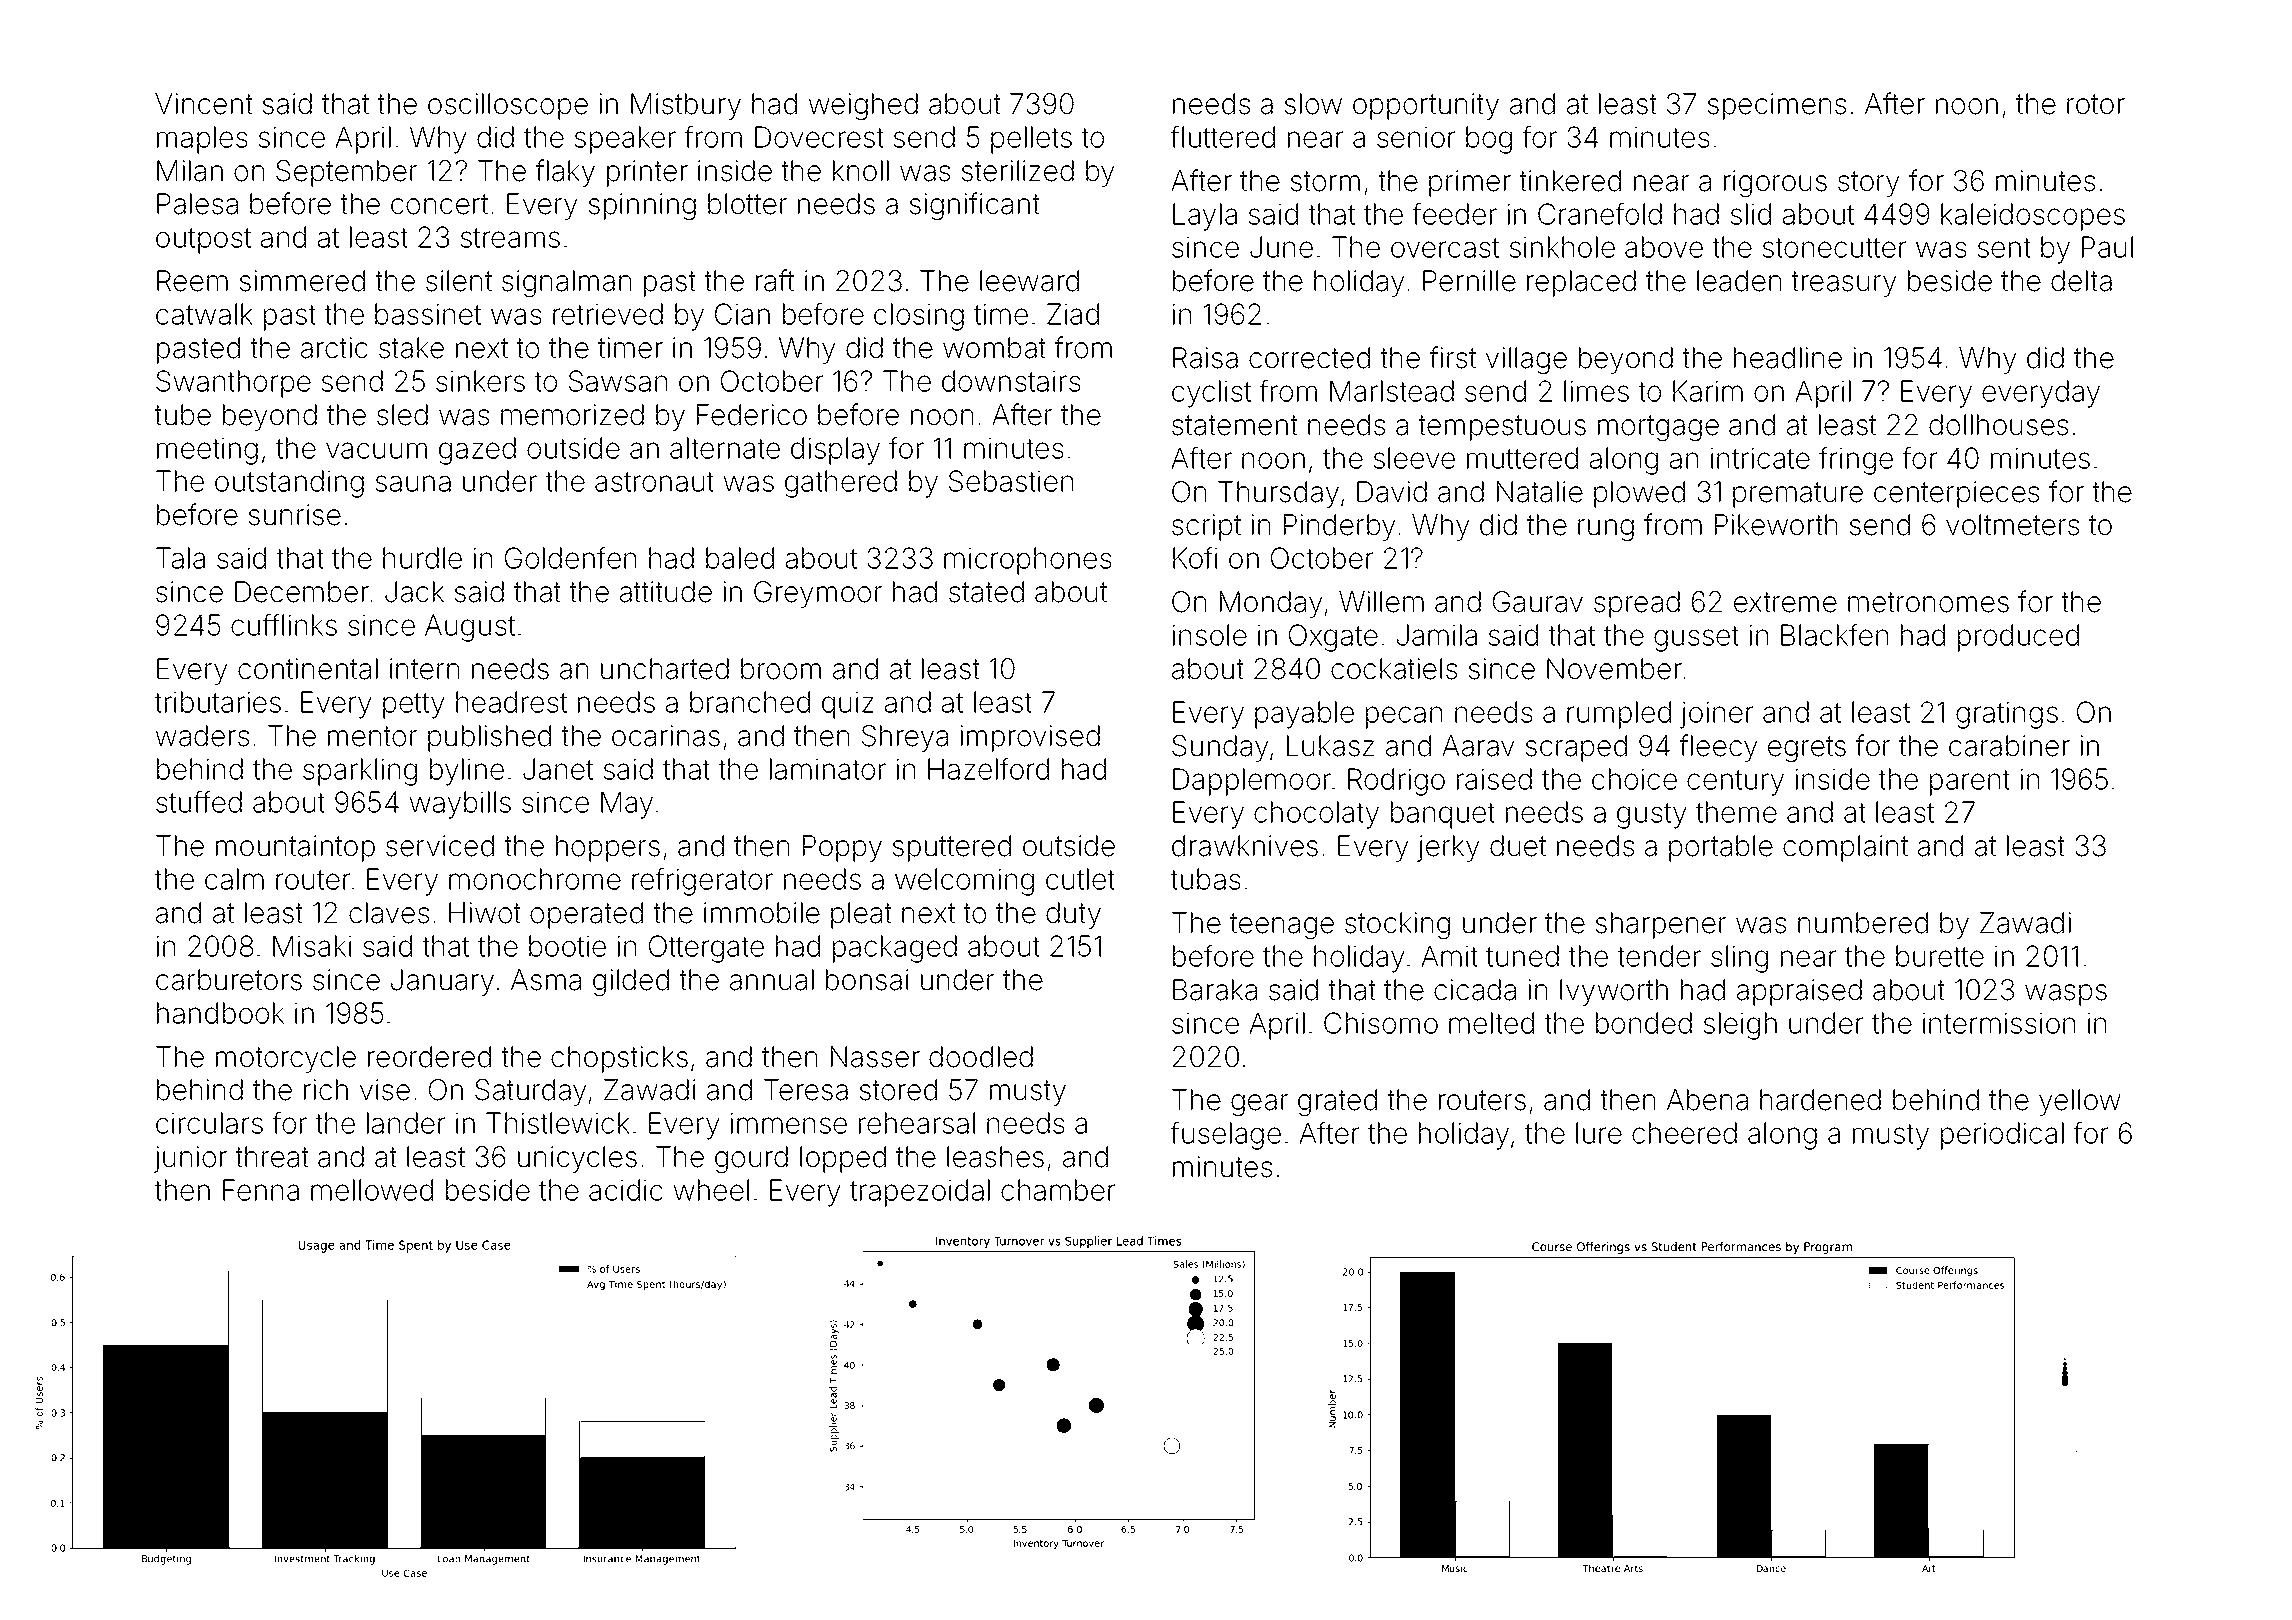 The width and height of the screenshot is (2292, 1620). What do you see at coordinates (1639, 494) in the screenshot?
I see `plowed` at bounding box center [1639, 494].
